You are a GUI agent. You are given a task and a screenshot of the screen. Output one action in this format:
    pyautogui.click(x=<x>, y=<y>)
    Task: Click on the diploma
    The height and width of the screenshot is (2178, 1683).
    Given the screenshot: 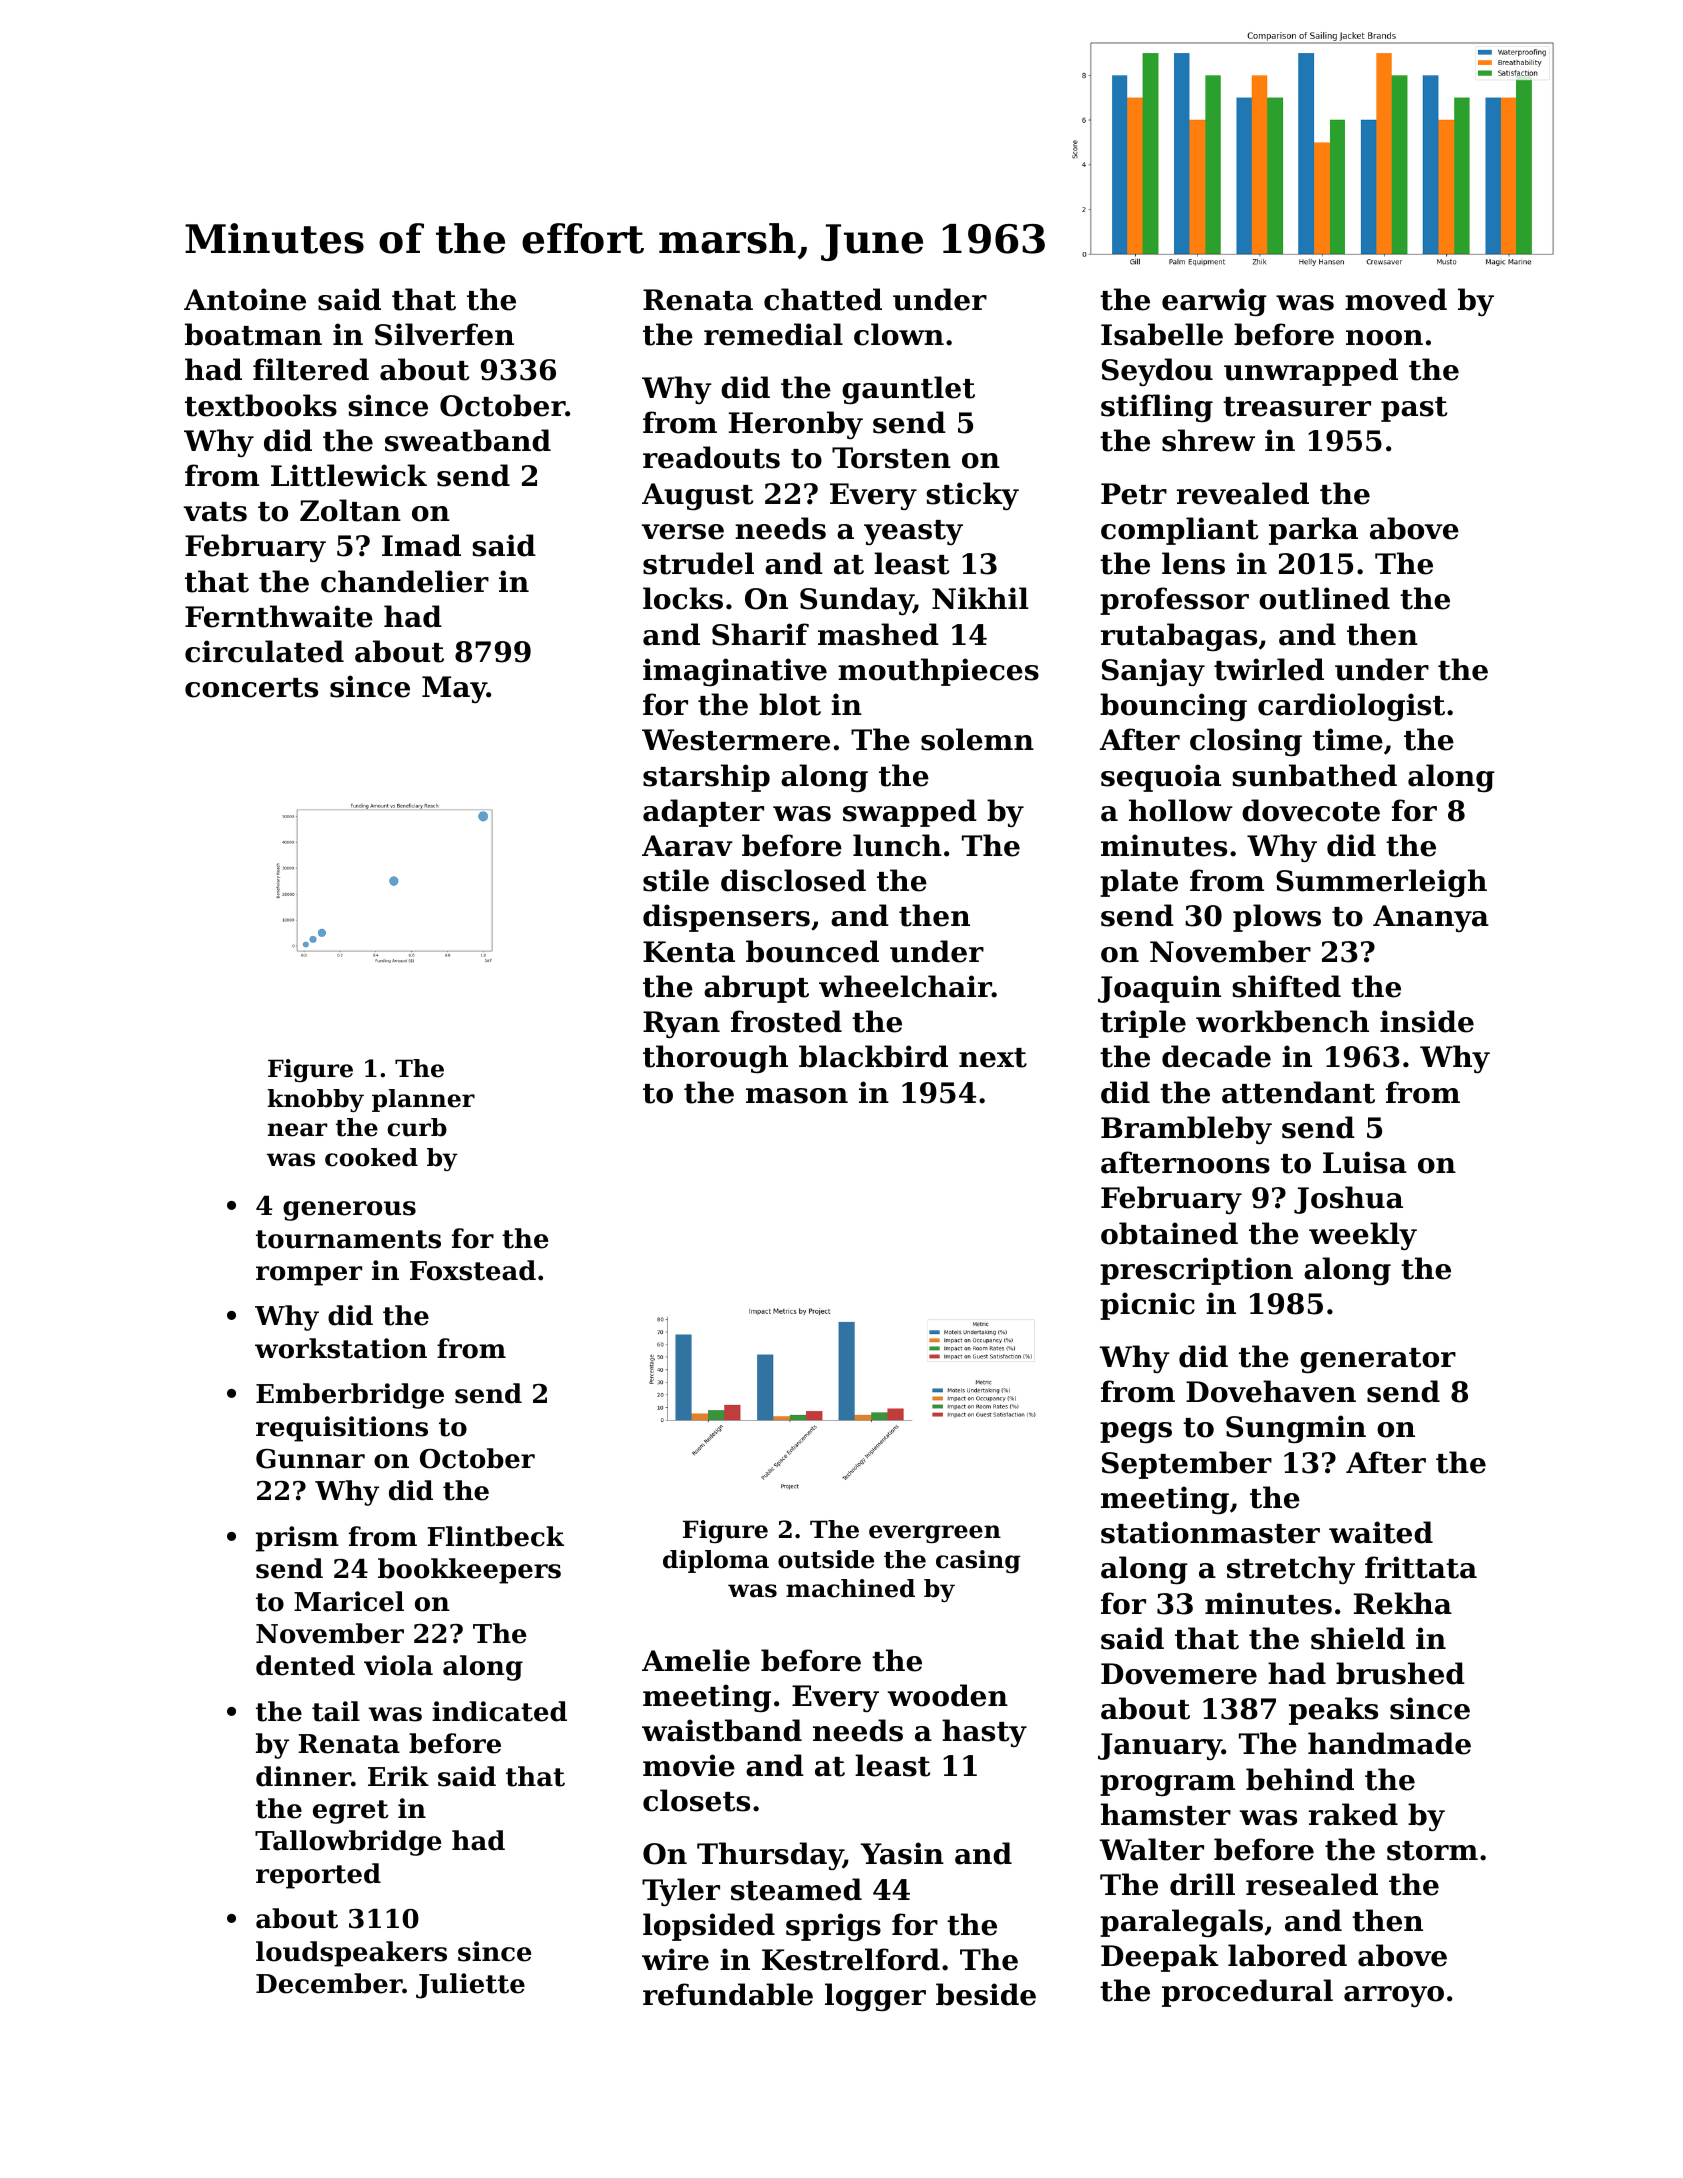 What is the action you would take?
    pyautogui.click(x=716, y=1561)
